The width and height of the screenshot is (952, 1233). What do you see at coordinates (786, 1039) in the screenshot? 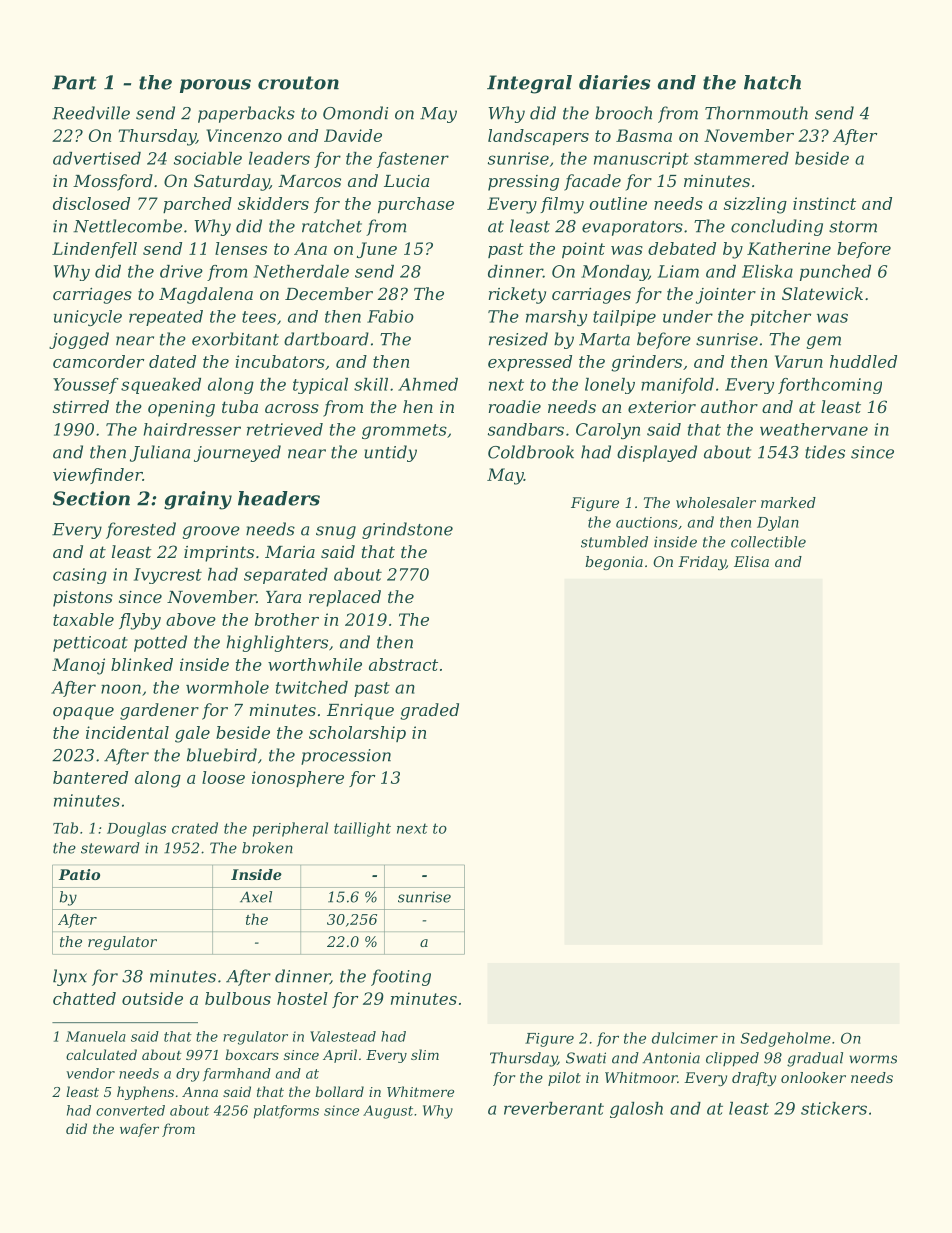
I see `Sedgeholme` at bounding box center [786, 1039].
